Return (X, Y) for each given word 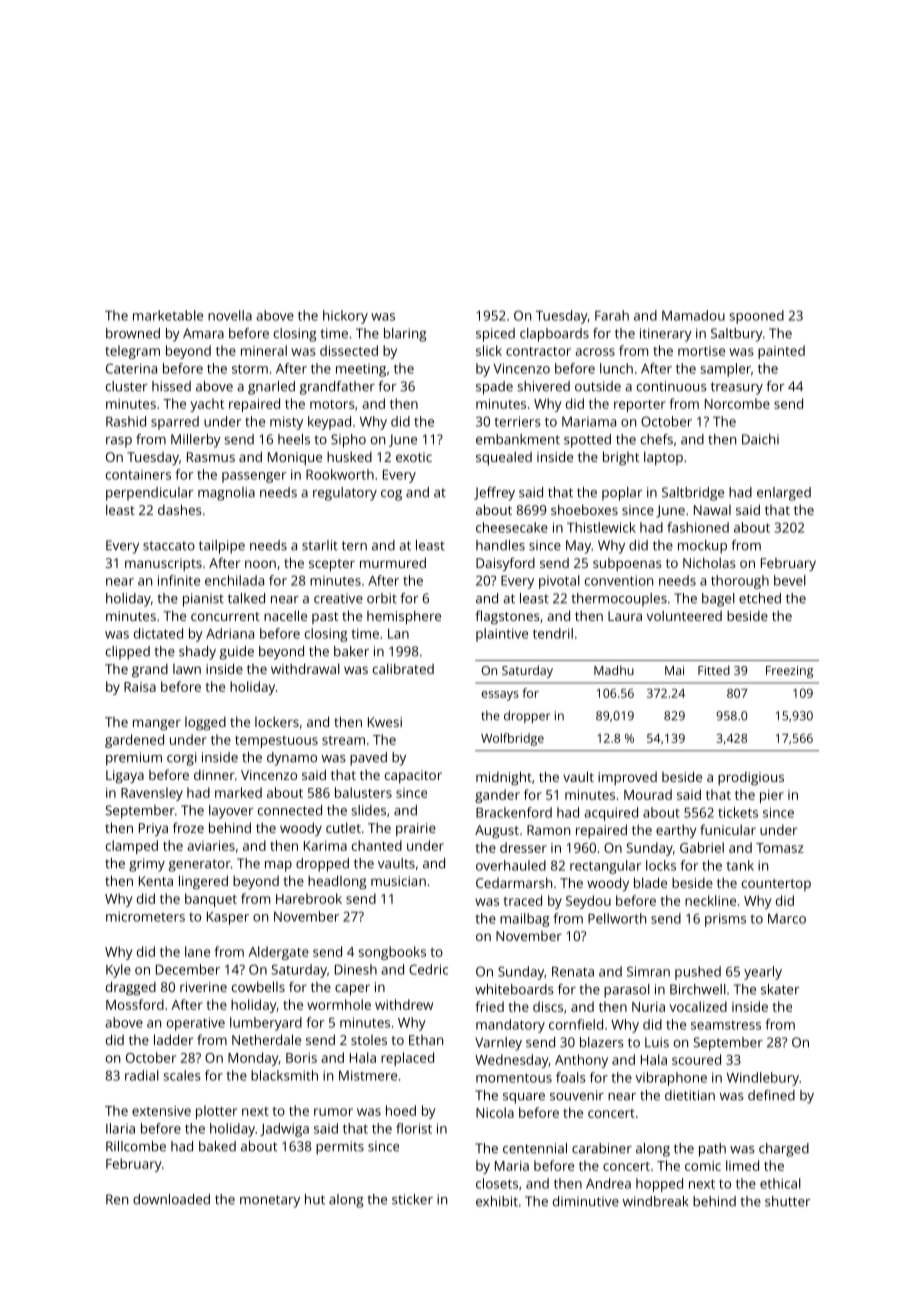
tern (354, 546)
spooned (757, 317)
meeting (361, 370)
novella (230, 315)
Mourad (648, 794)
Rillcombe (136, 1146)
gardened (134, 741)
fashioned (698, 527)
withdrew (404, 1004)
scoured (696, 1059)
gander (497, 796)
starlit (320, 545)
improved (627, 778)
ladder (173, 1039)
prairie (416, 829)
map (278, 866)
